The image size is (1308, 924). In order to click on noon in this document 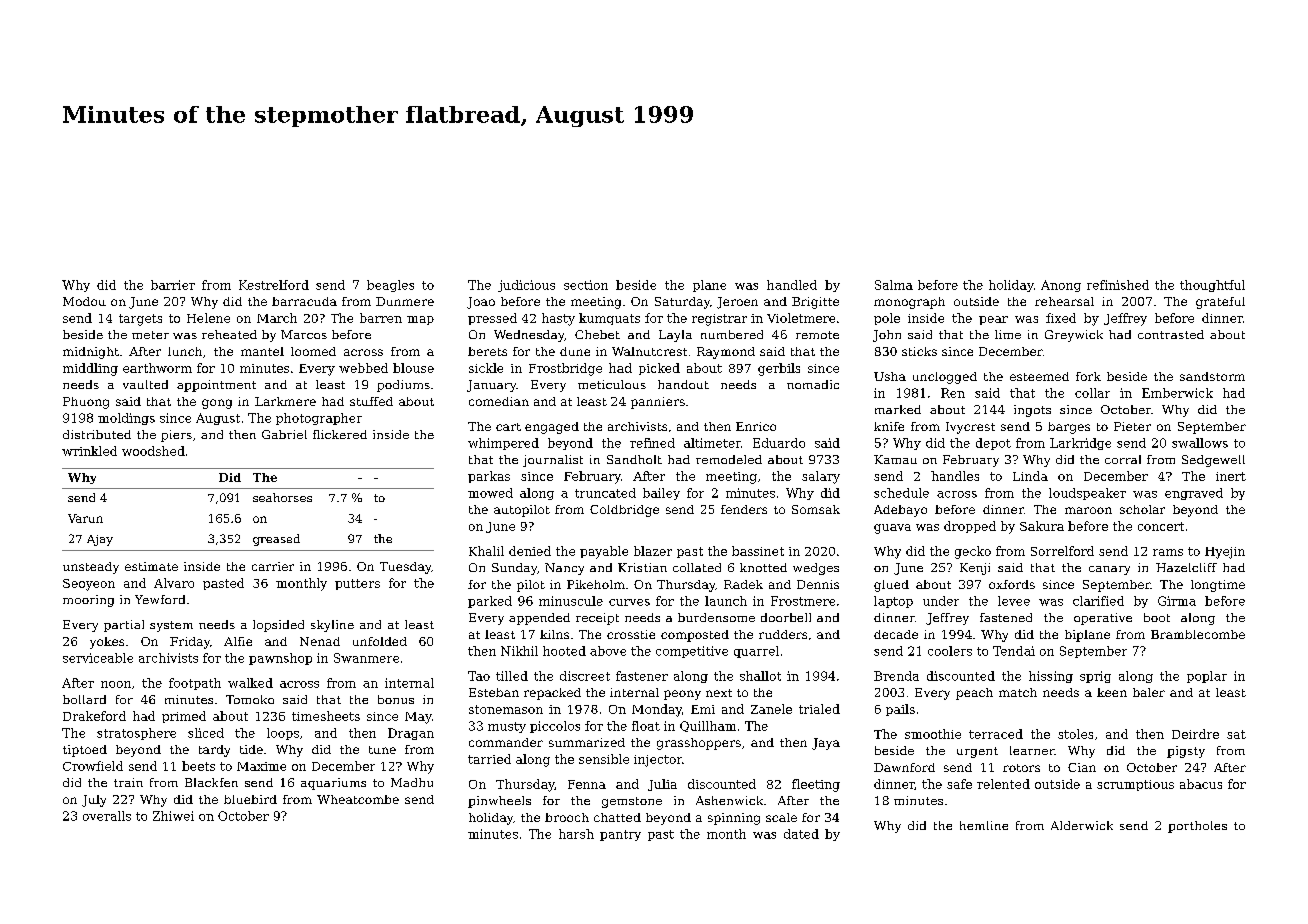, I will do `click(116, 684)`.
